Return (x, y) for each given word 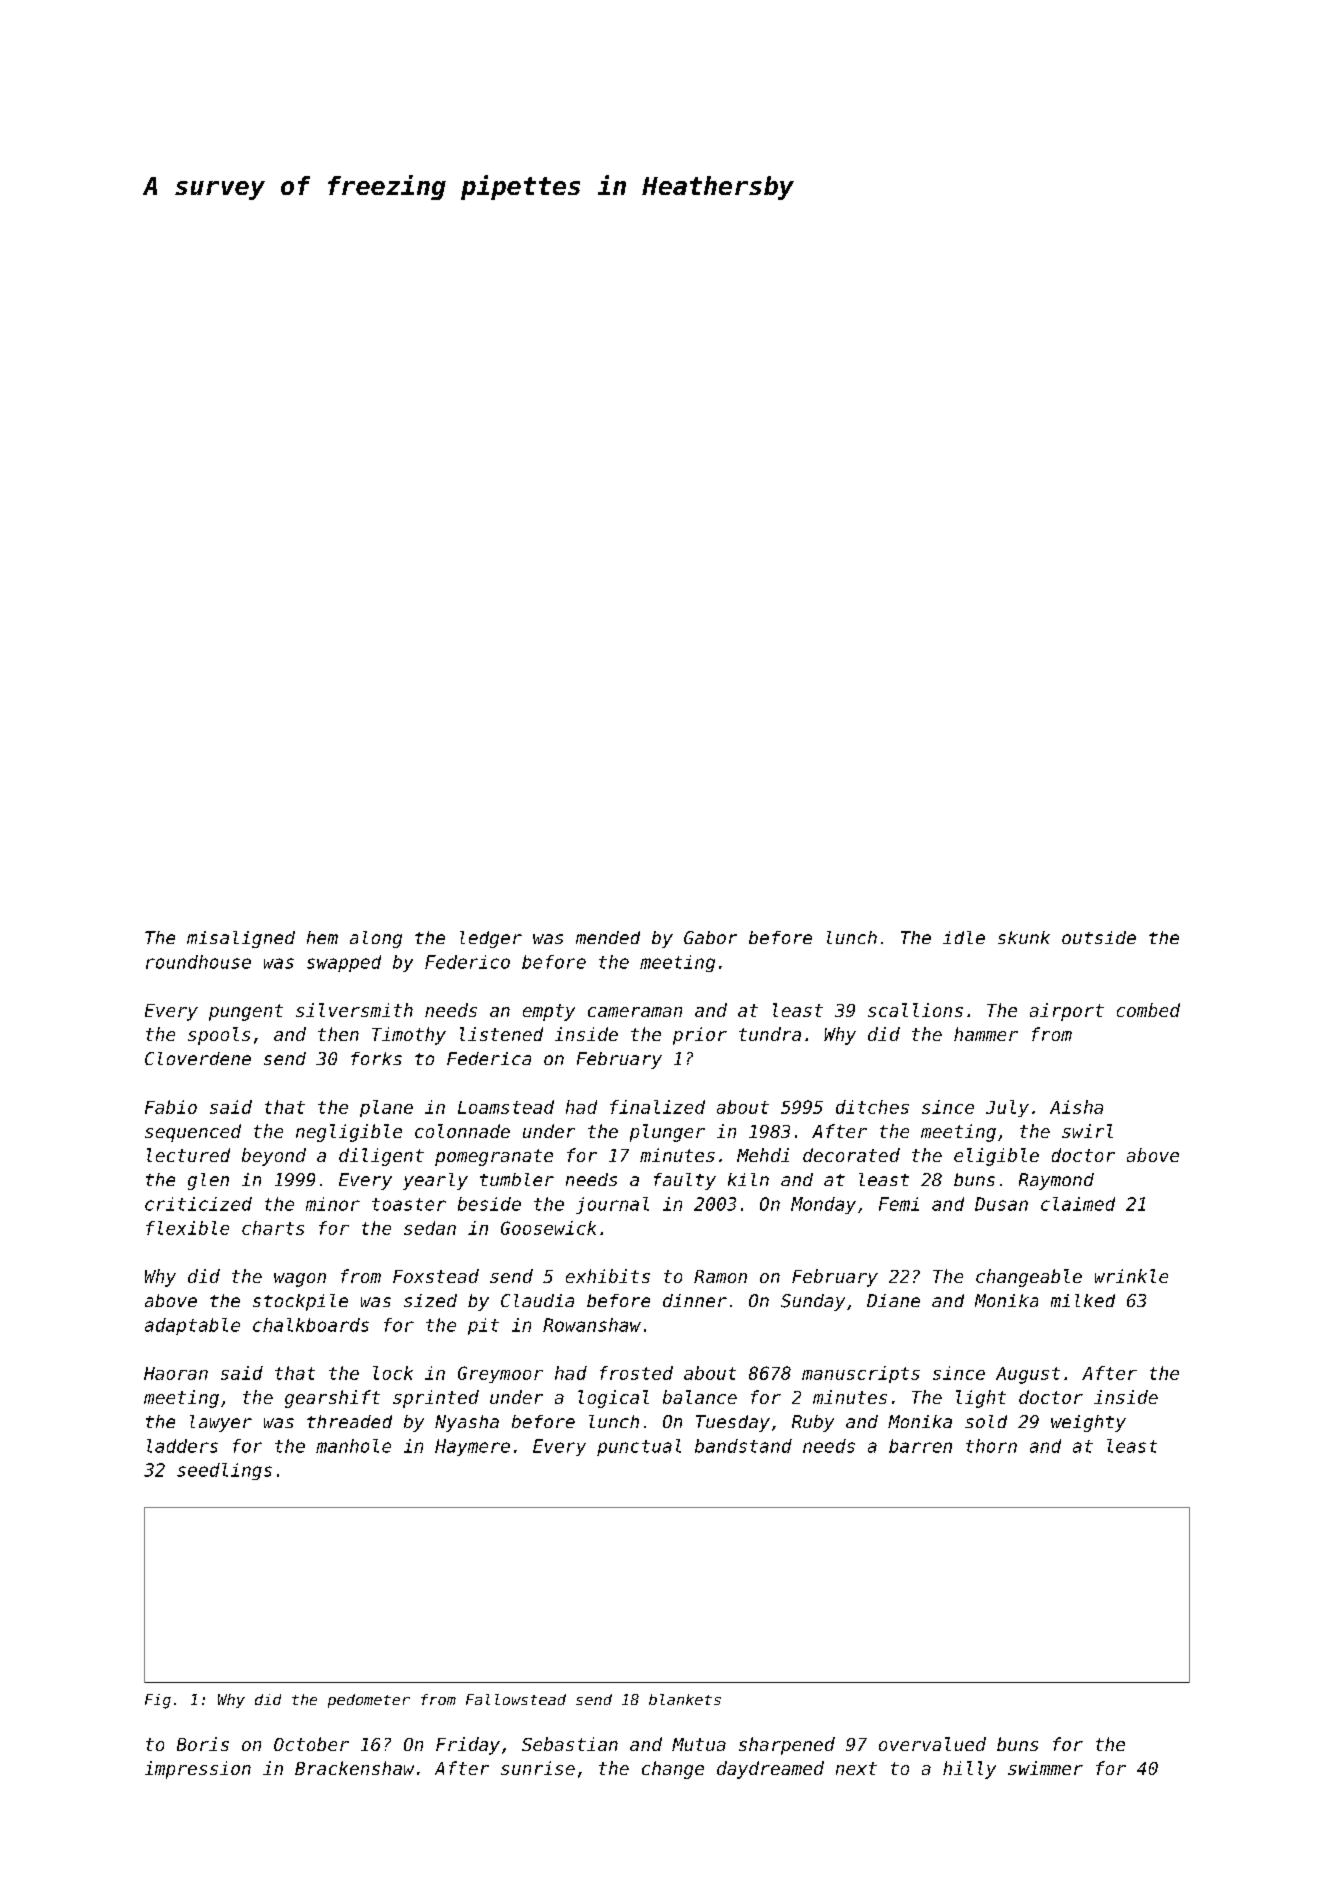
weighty (1088, 1423)
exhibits (608, 1276)
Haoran (176, 1373)
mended (608, 937)
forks (376, 1058)
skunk (1024, 937)
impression (198, 1770)
